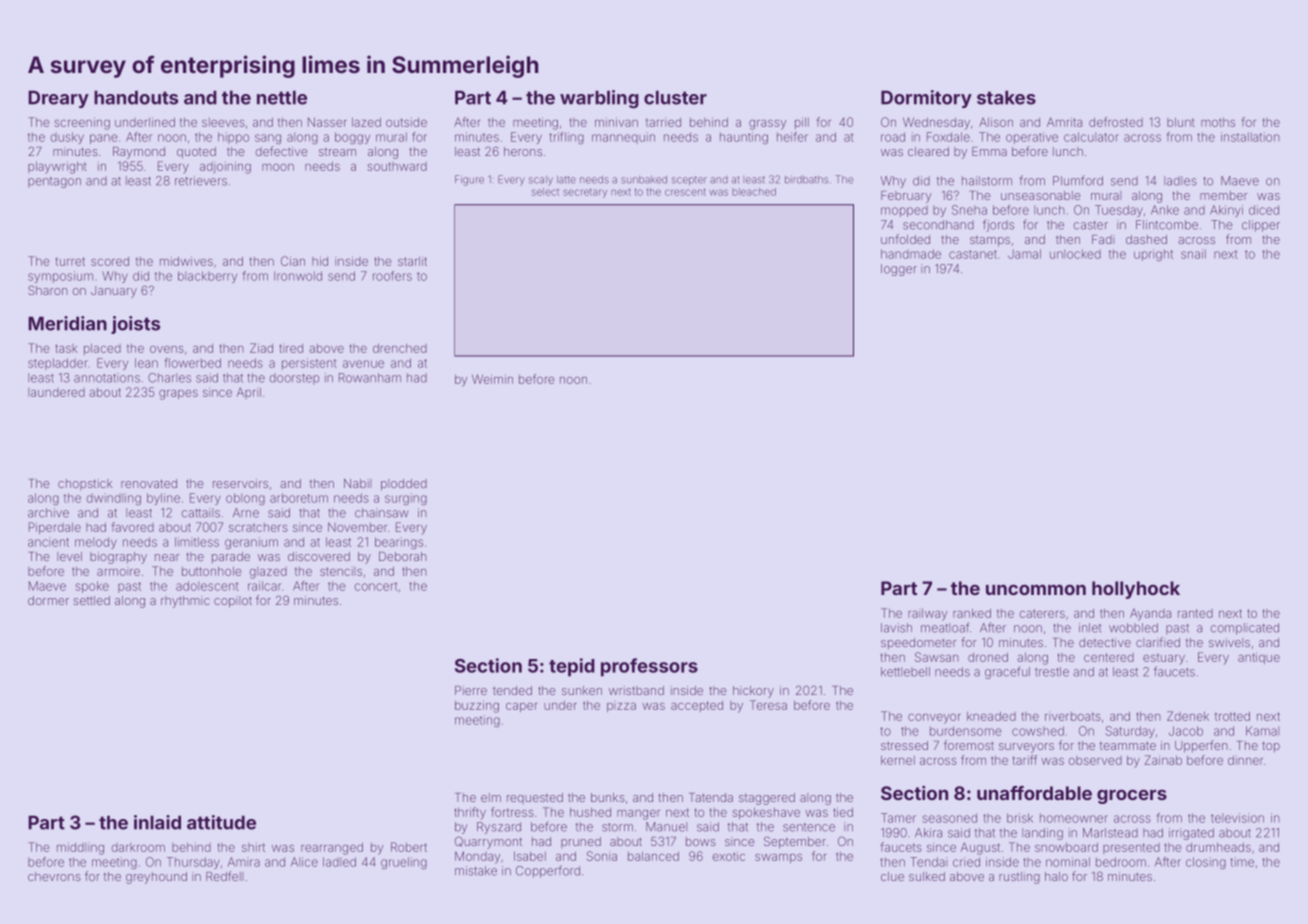  What do you see at coordinates (899, 270) in the image?
I see `logger` at bounding box center [899, 270].
